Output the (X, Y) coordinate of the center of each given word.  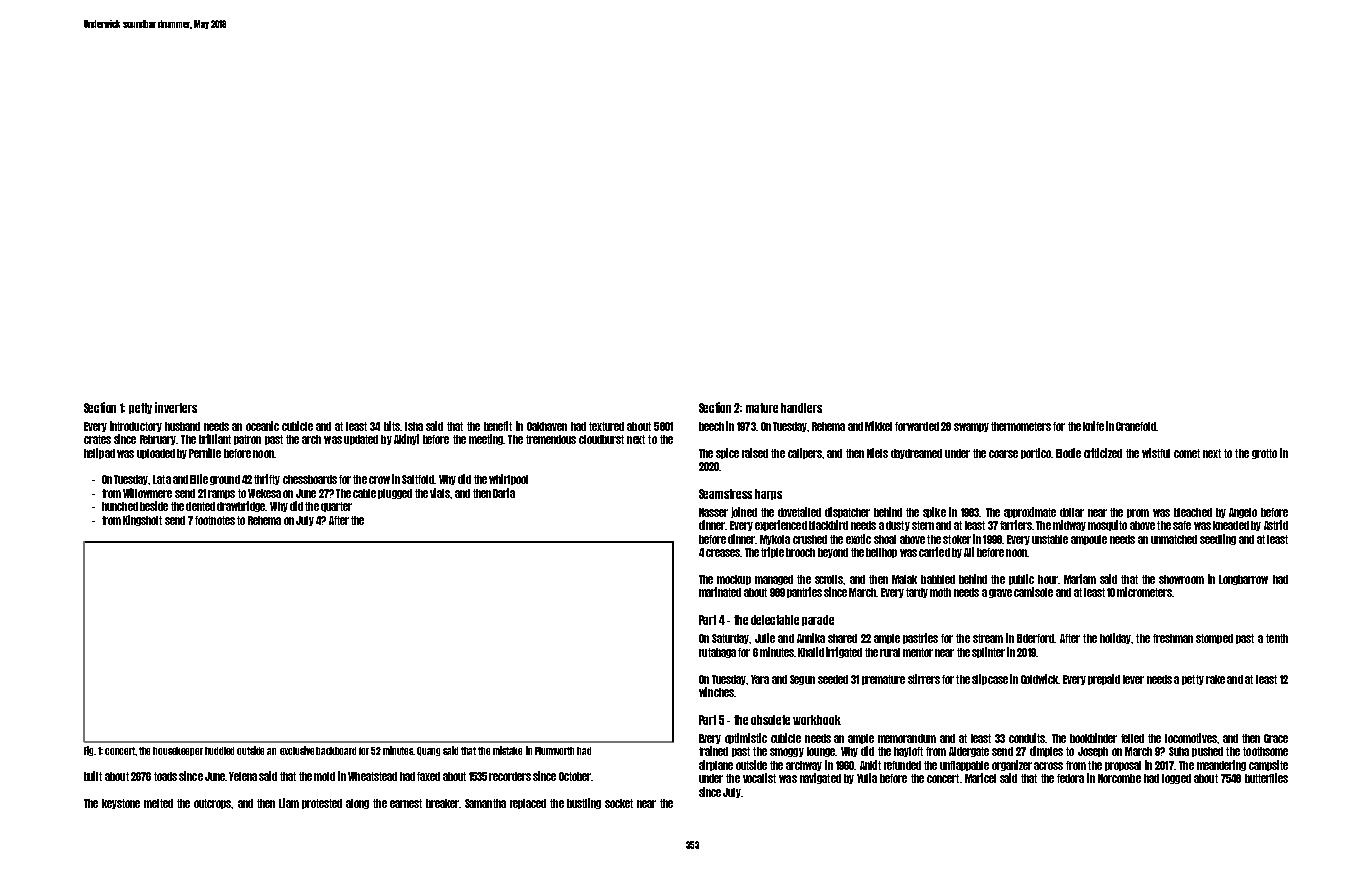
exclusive (297, 750)
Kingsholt (142, 520)
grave (1000, 593)
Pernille (205, 453)
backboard (336, 751)
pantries (804, 592)
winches (716, 692)
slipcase (990, 679)
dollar (1072, 512)
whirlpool (508, 479)
